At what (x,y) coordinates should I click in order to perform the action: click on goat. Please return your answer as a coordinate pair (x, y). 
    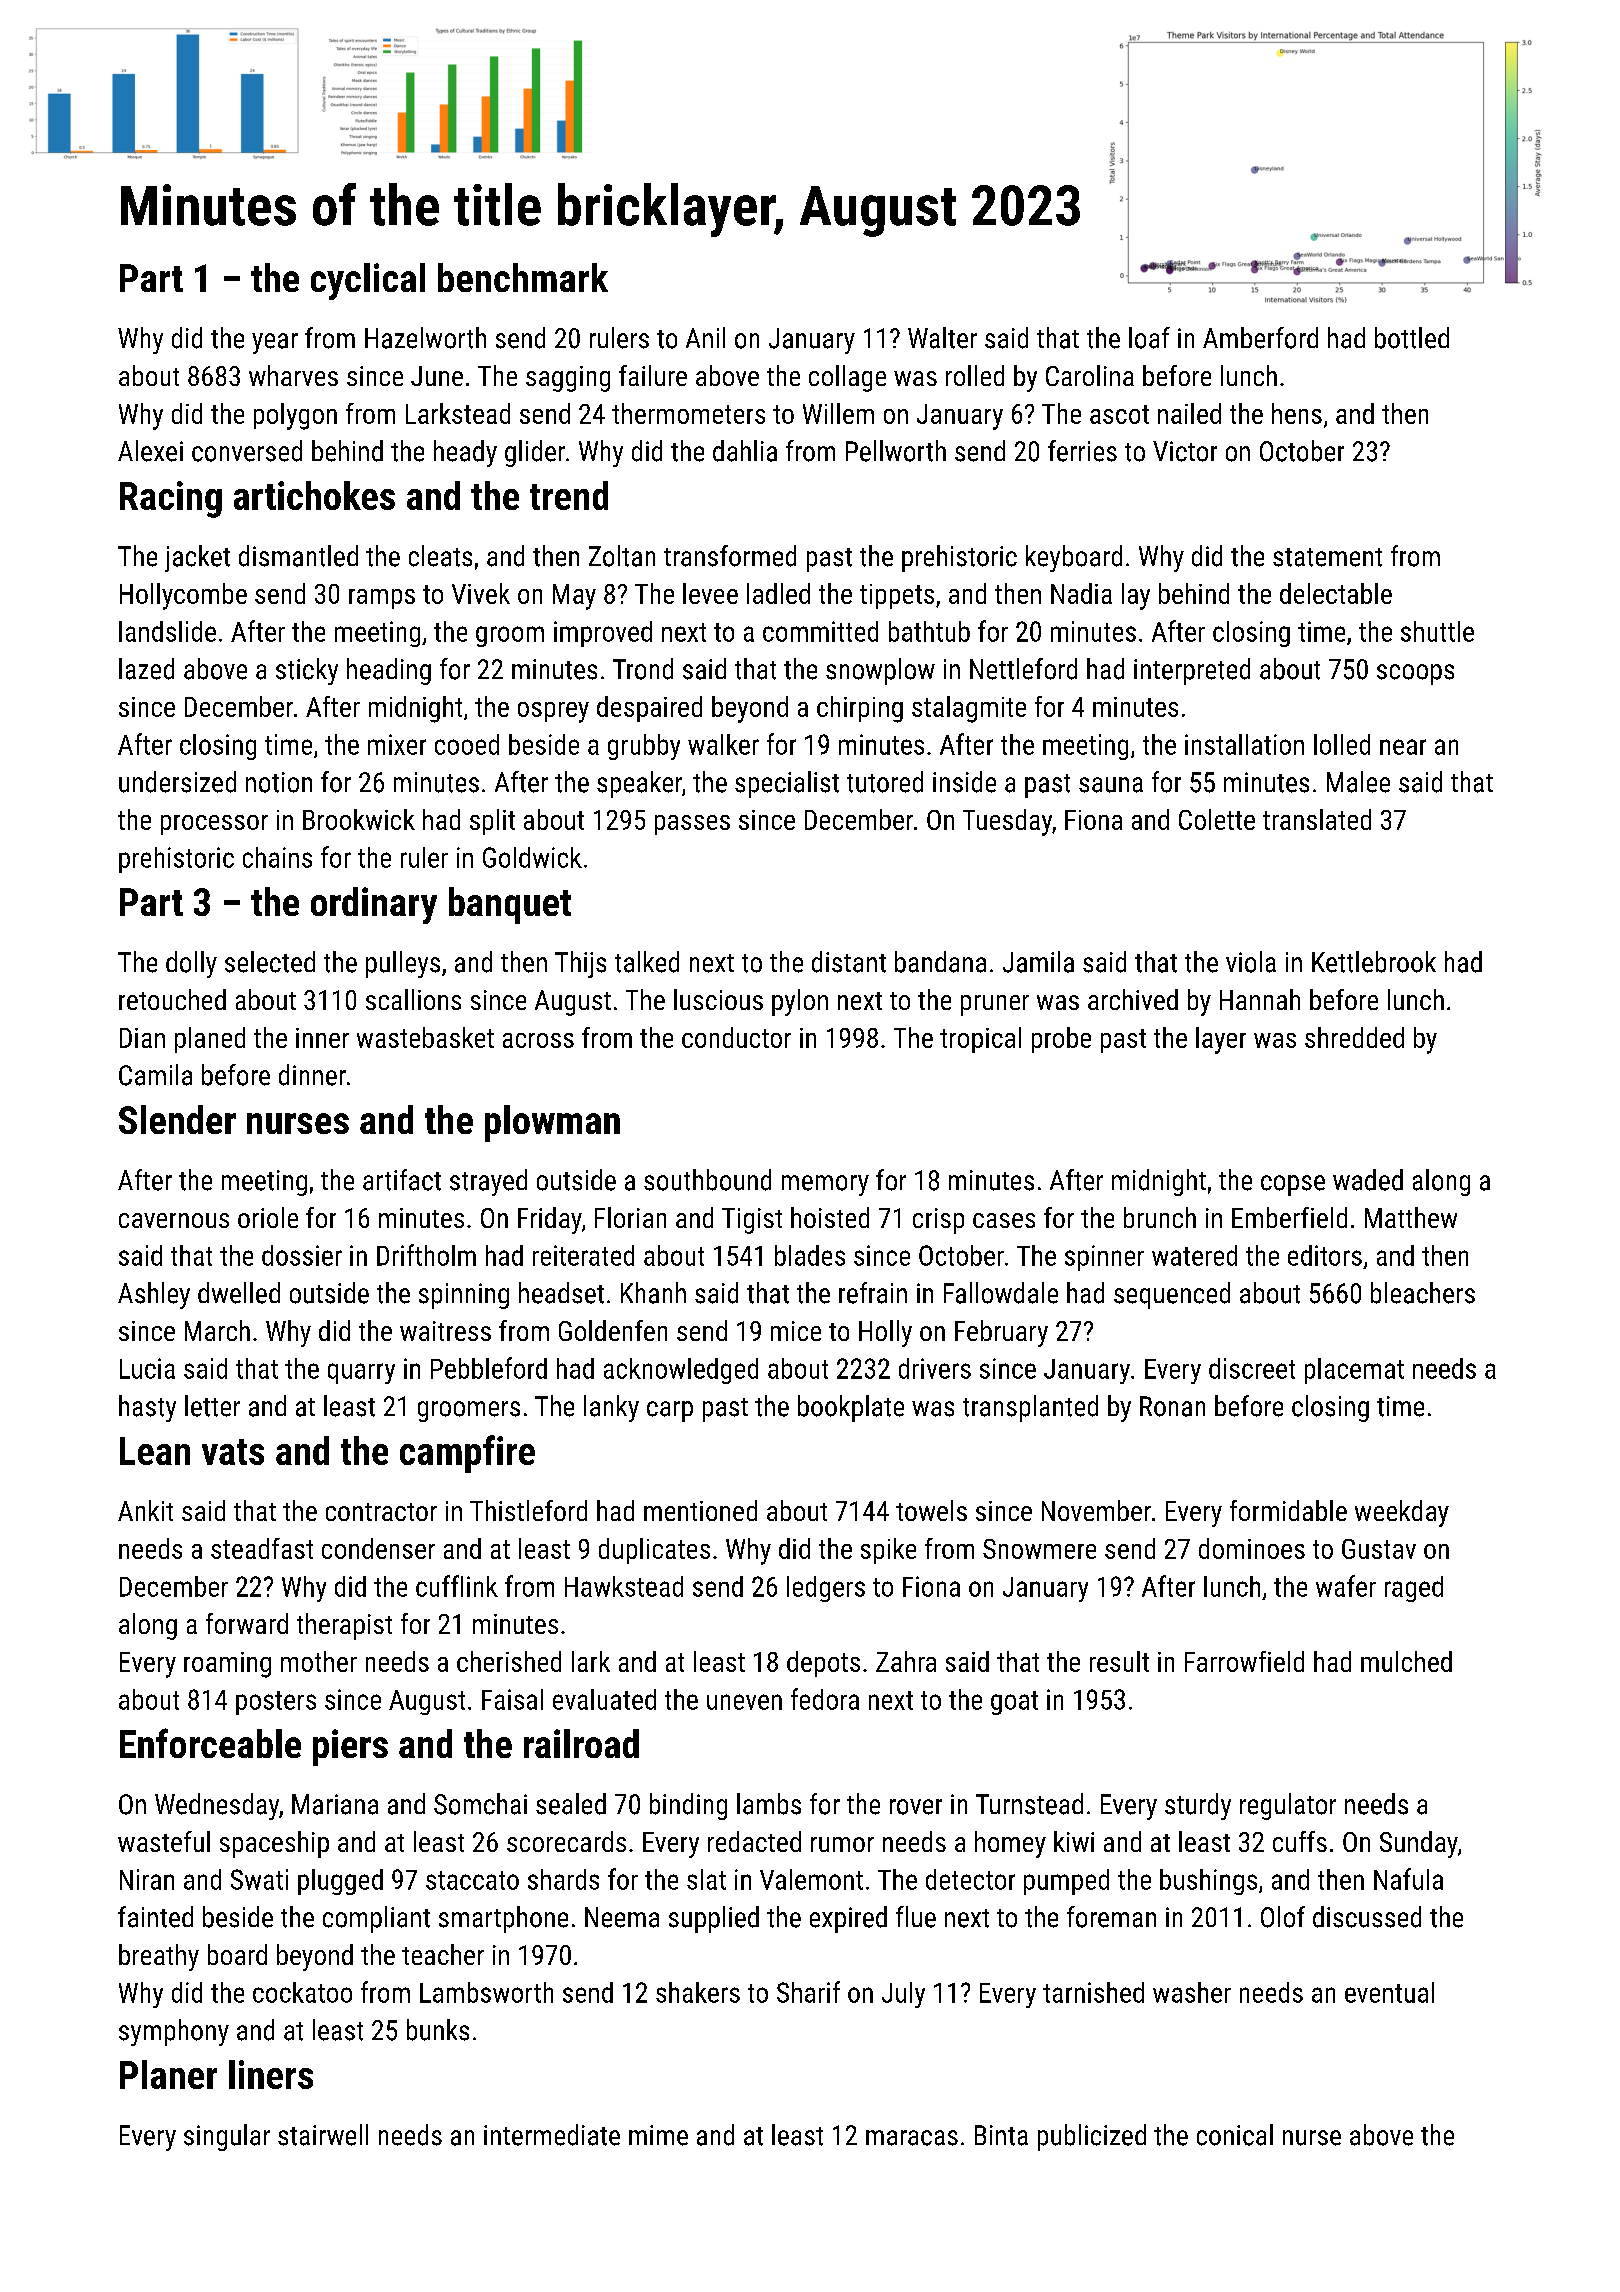
    Looking at the image, I should click on (1014, 1703).
